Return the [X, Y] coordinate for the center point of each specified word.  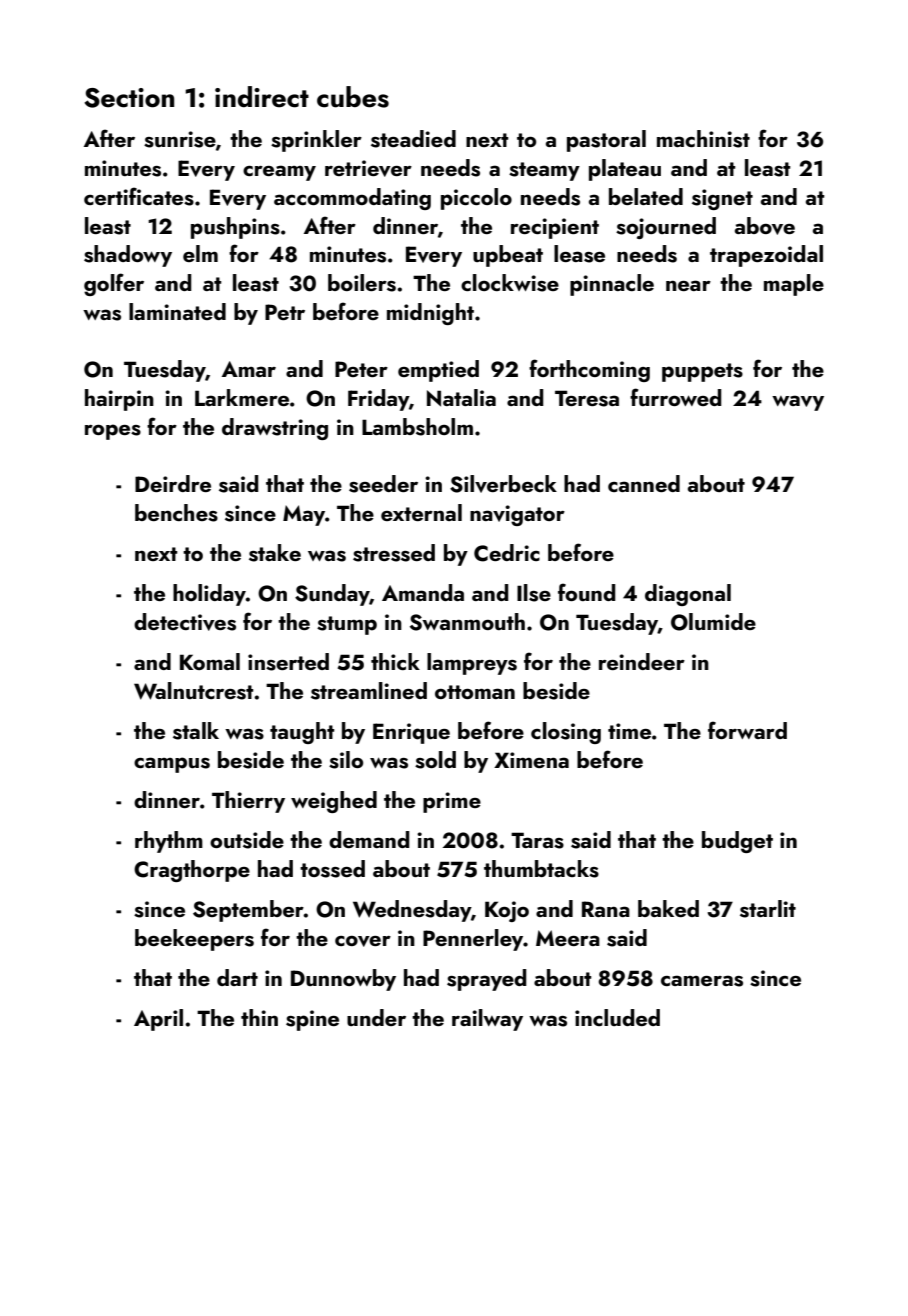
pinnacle [612, 285]
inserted [288, 662]
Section [129, 98]
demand [369, 839]
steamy [544, 171]
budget [737, 842]
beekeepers [194, 940]
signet [722, 199]
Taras [537, 840]
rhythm [169, 842]
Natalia [461, 398]
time [629, 731]
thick [395, 661]
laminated [177, 311]
